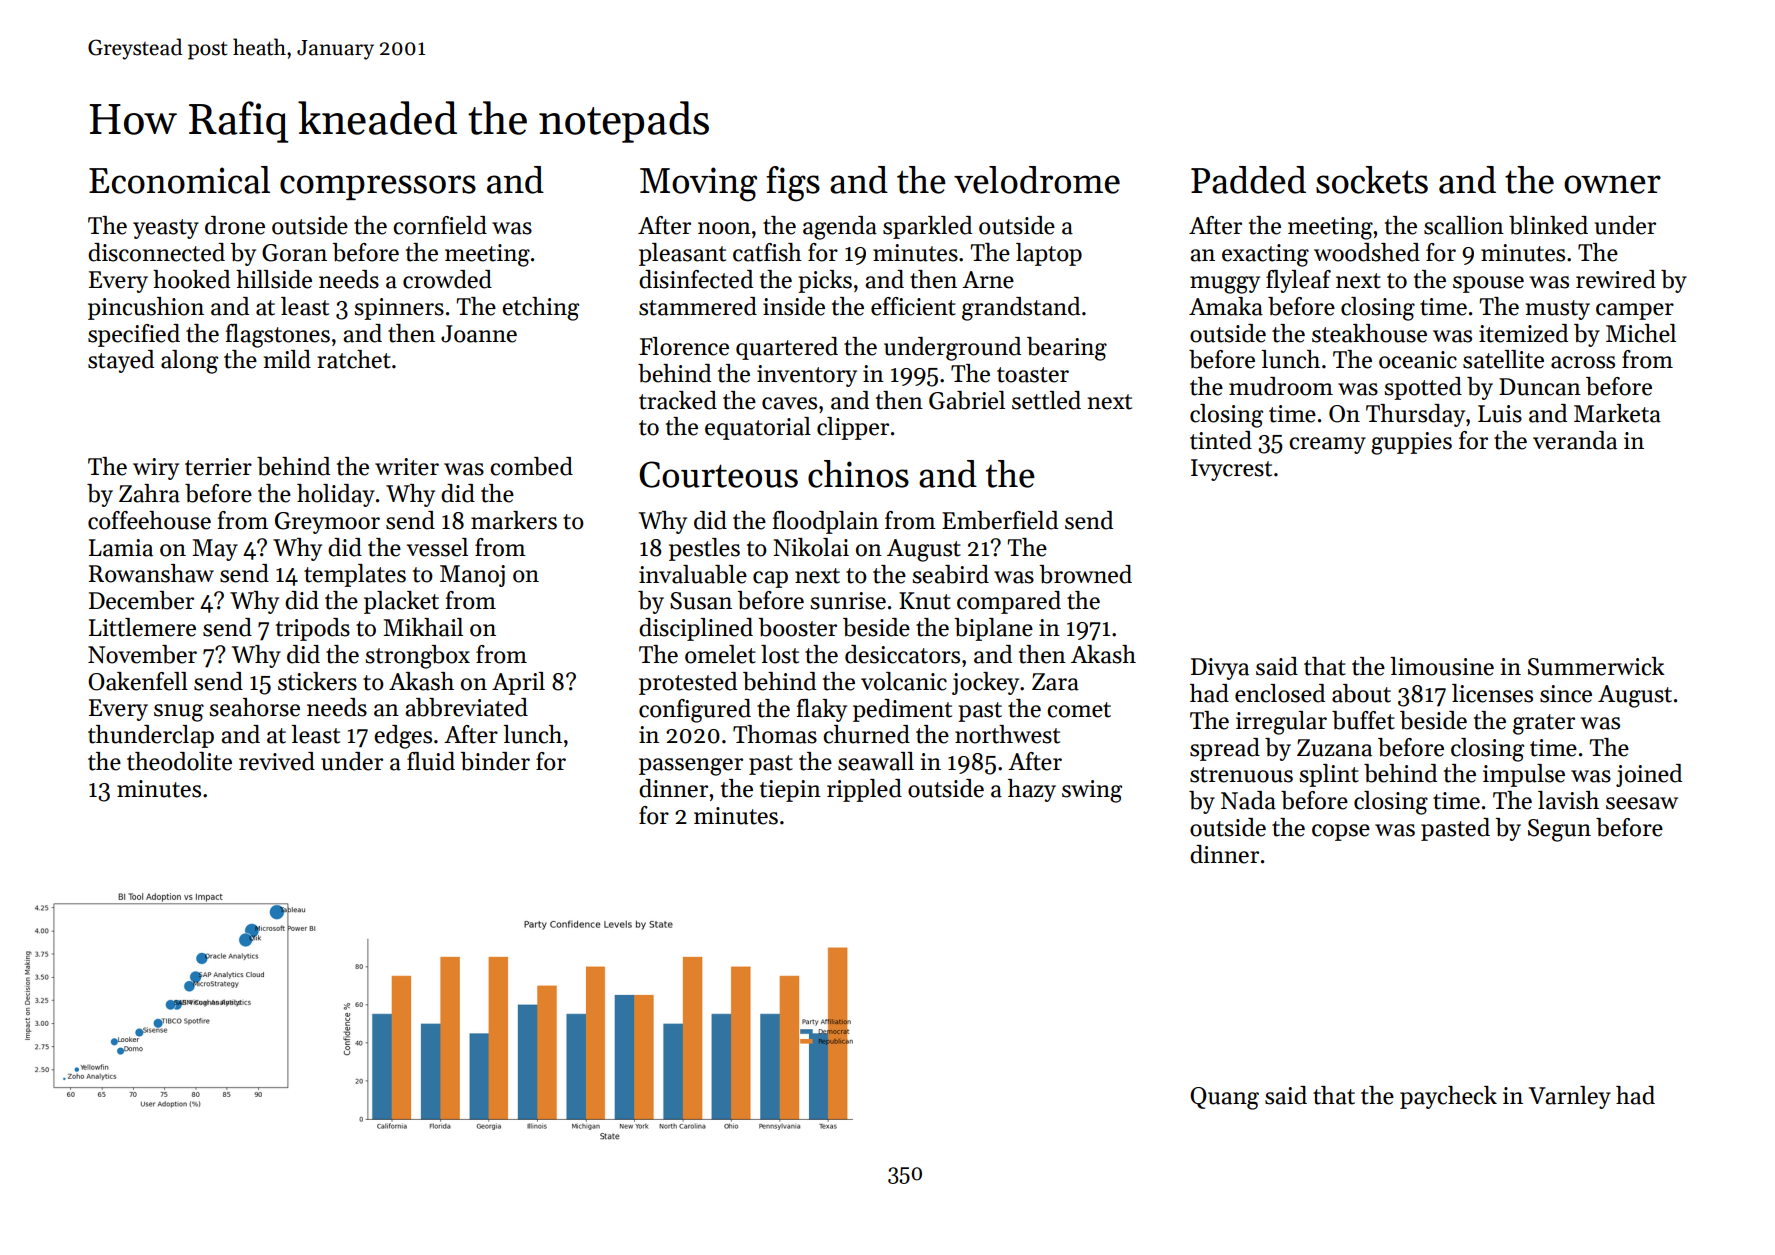 The height and width of the page is (1255, 1775). Describe the element at coordinates (1372, 180) in the page. I see `sockets` at that location.
